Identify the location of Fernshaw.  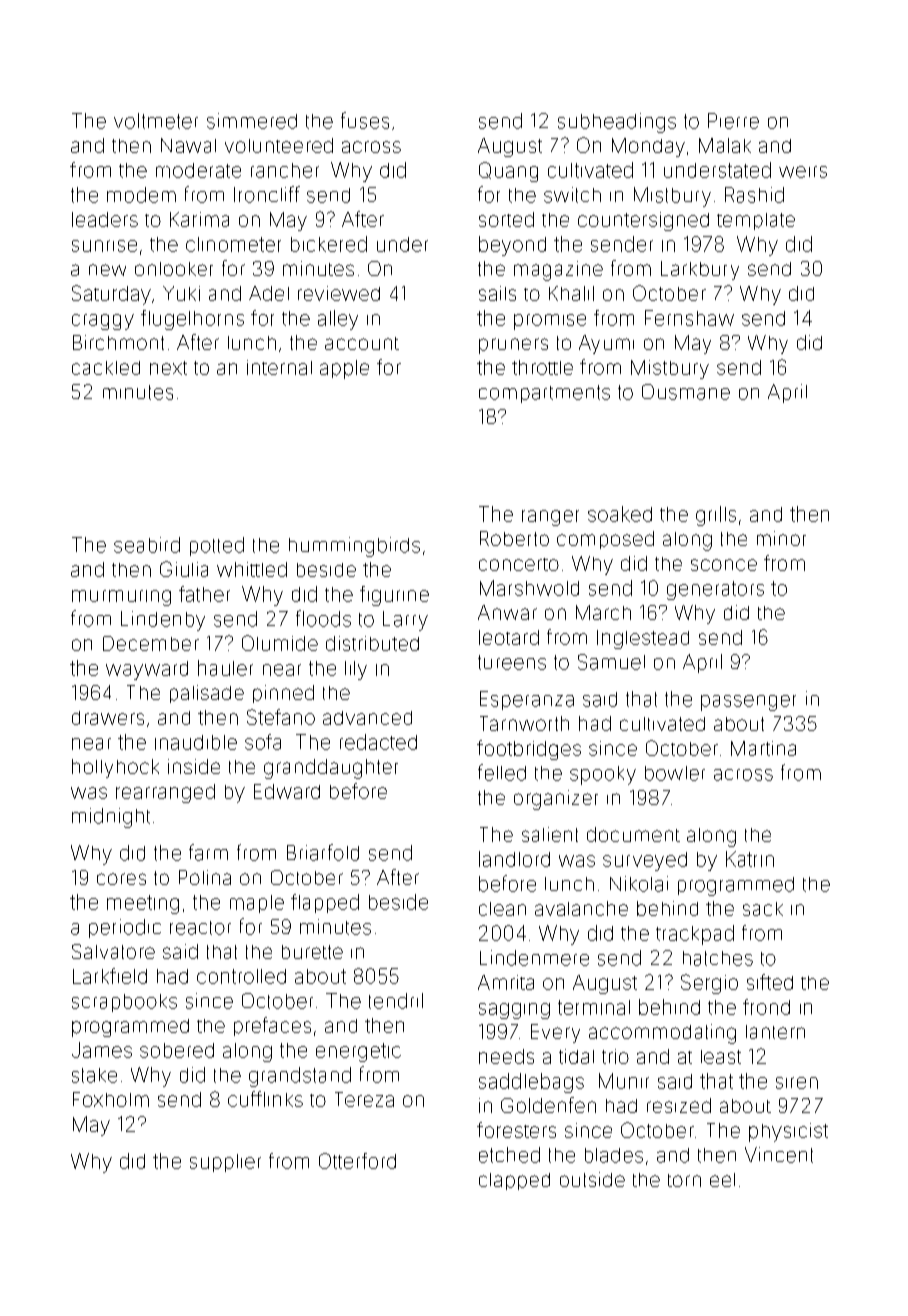
(689, 318).
